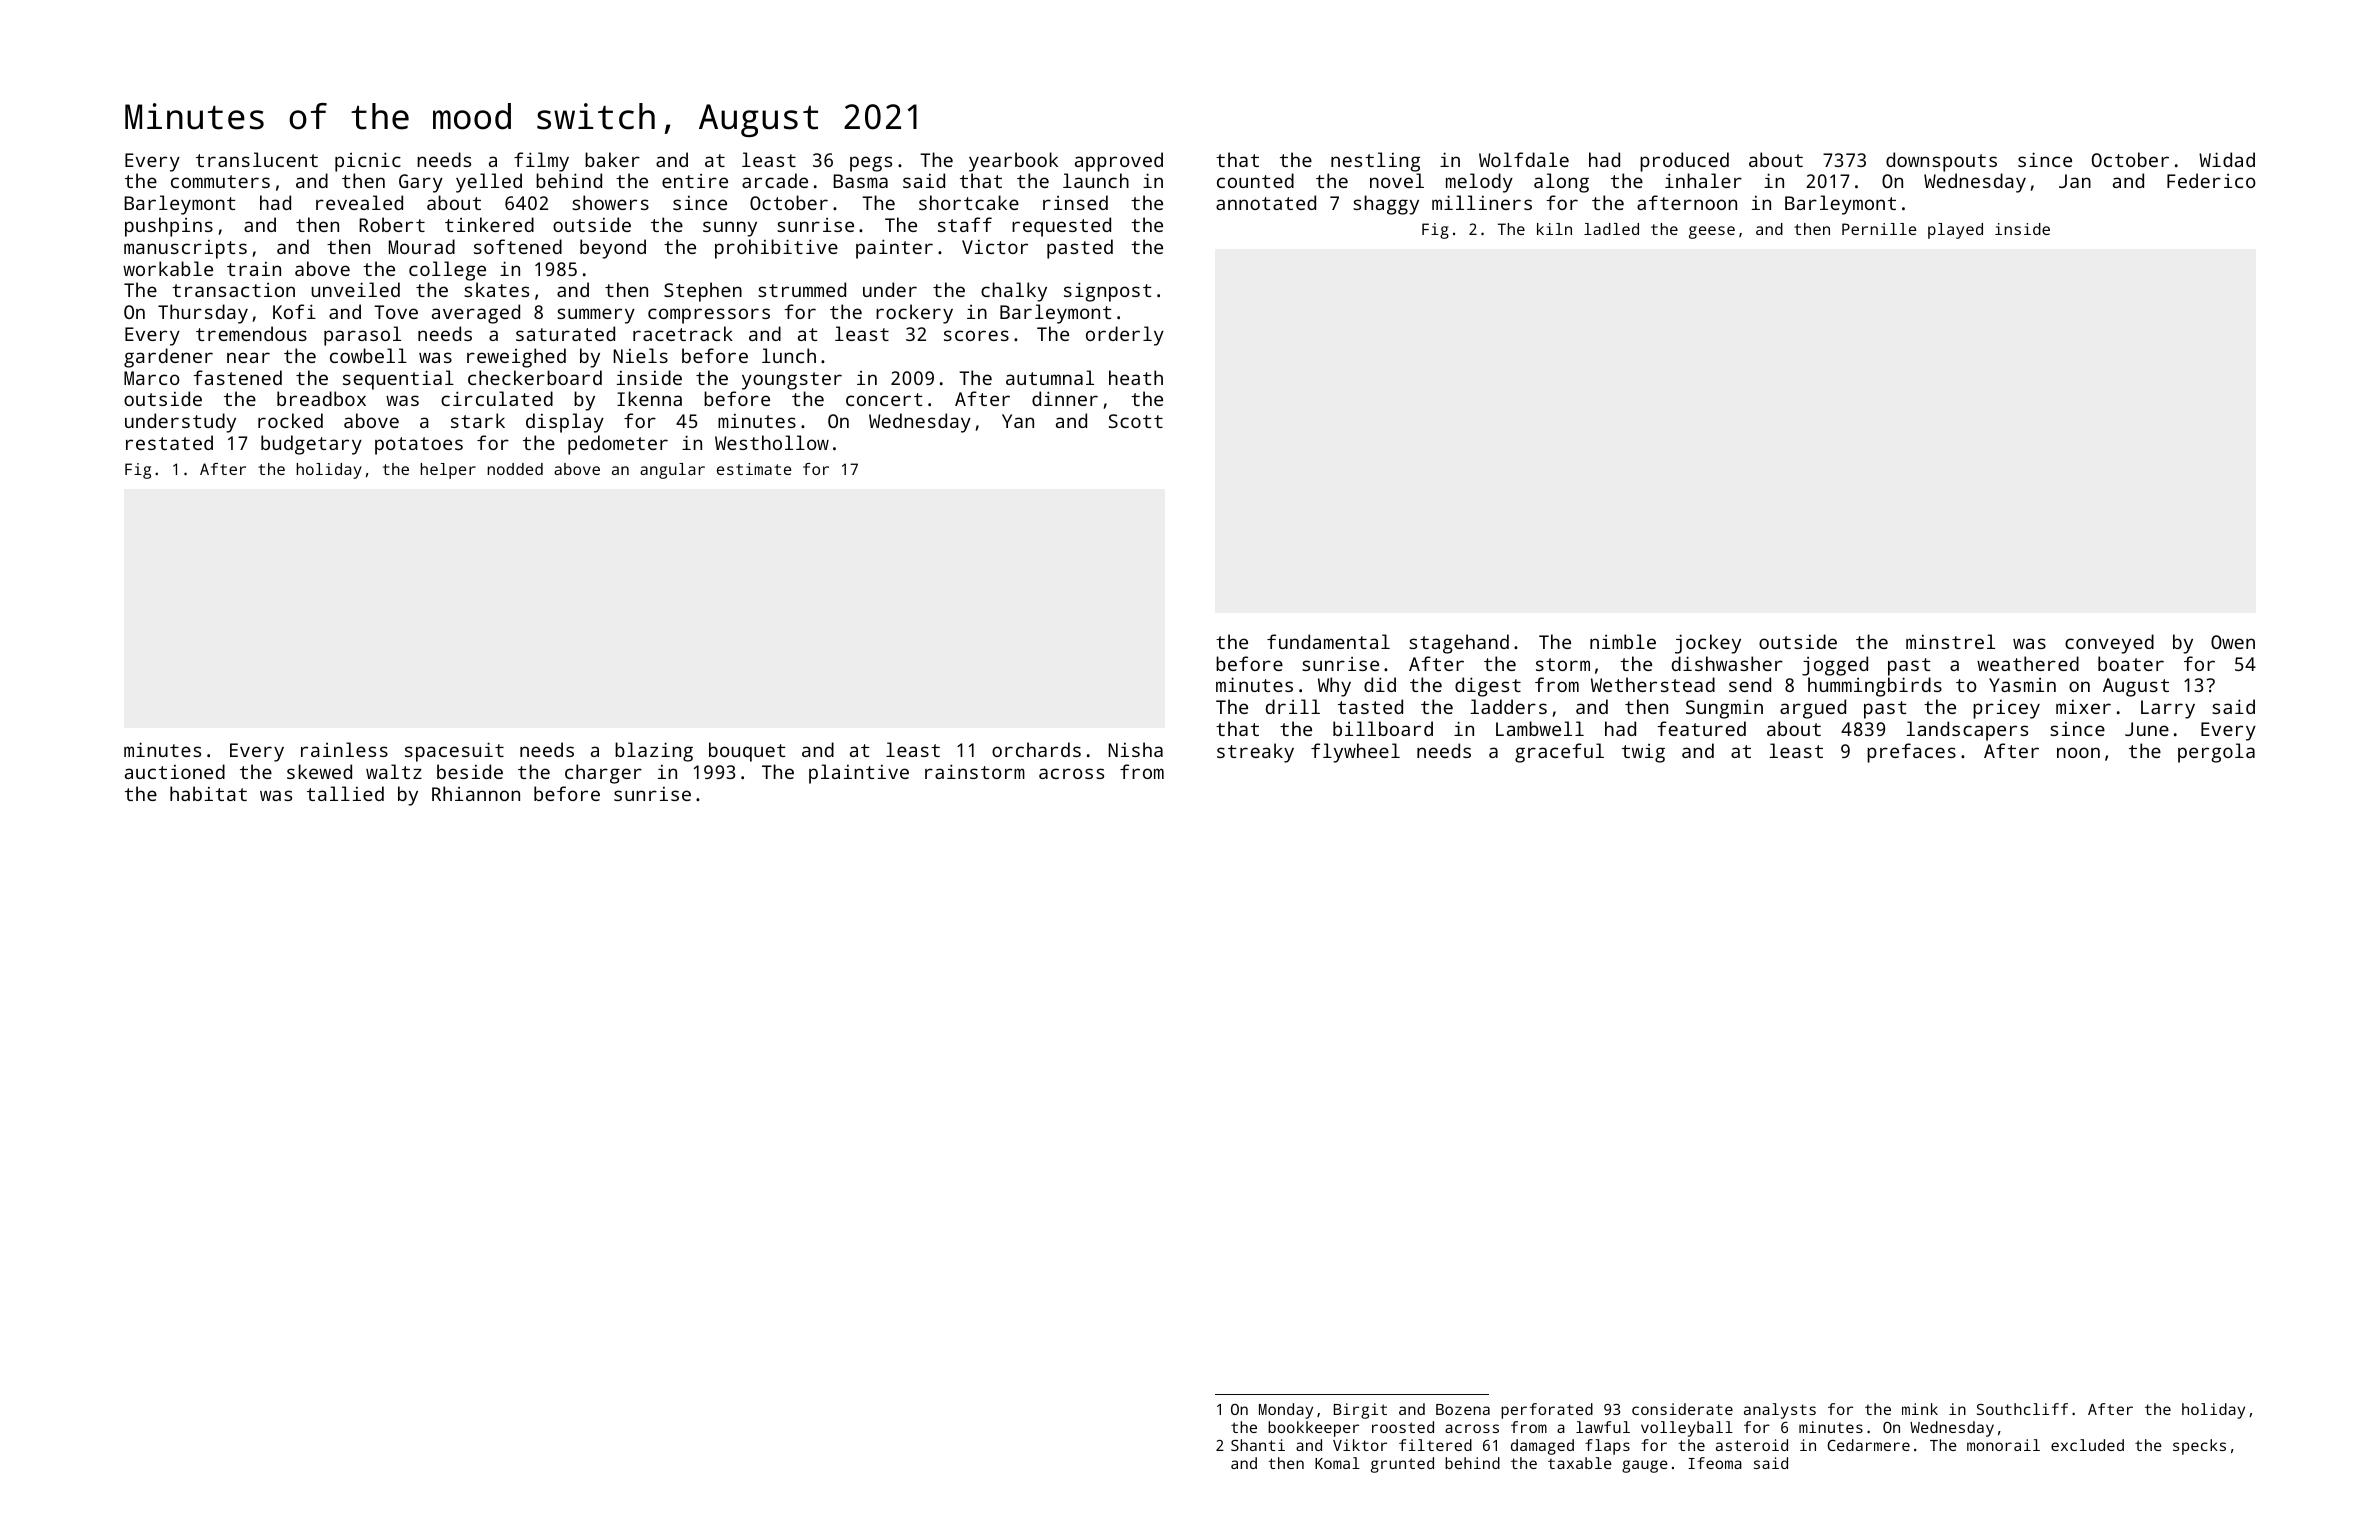  What do you see at coordinates (1286, 1411) in the screenshot?
I see `Monday` at bounding box center [1286, 1411].
